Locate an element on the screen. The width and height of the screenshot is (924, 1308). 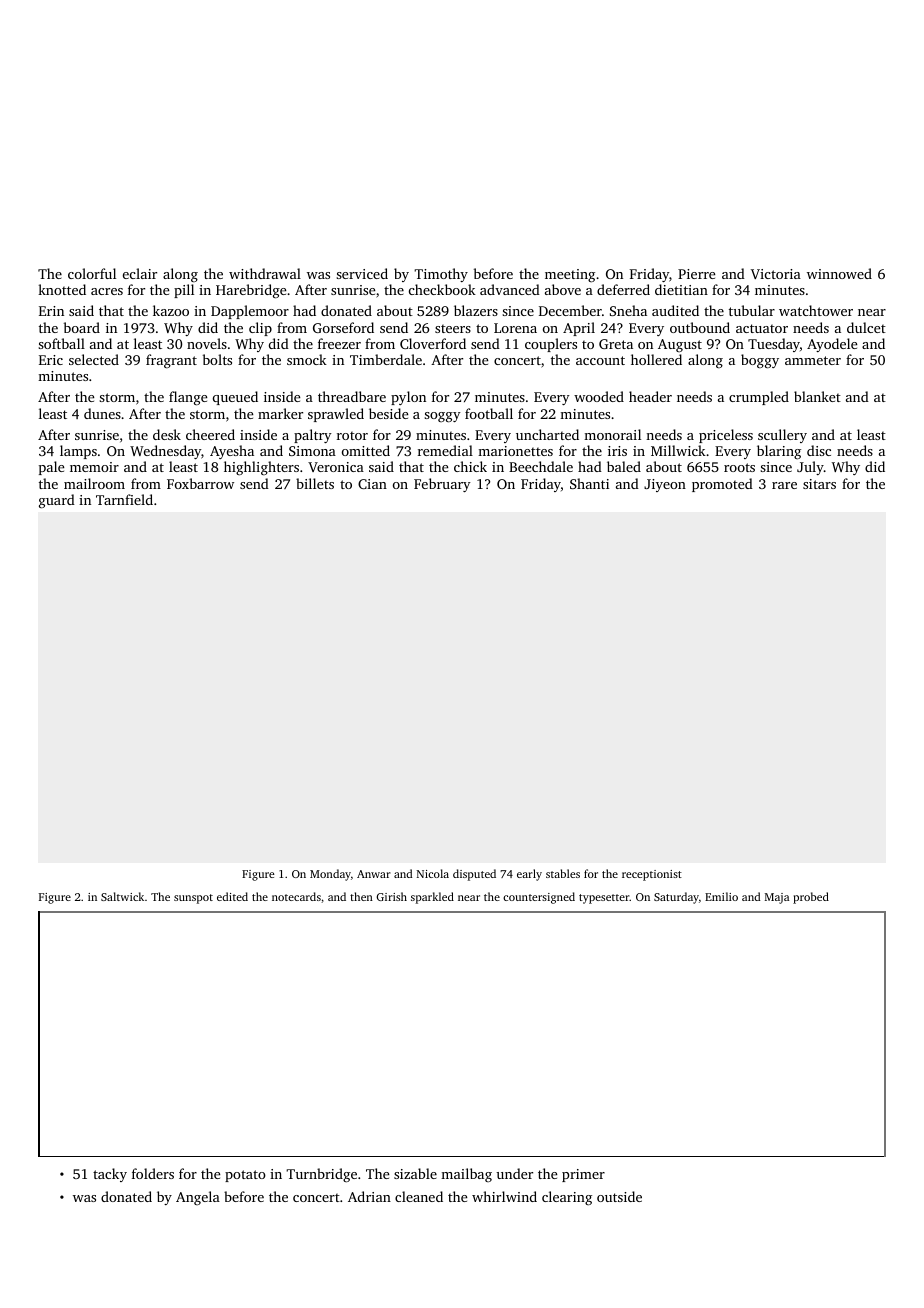
acres is located at coordinates (107, 291).
